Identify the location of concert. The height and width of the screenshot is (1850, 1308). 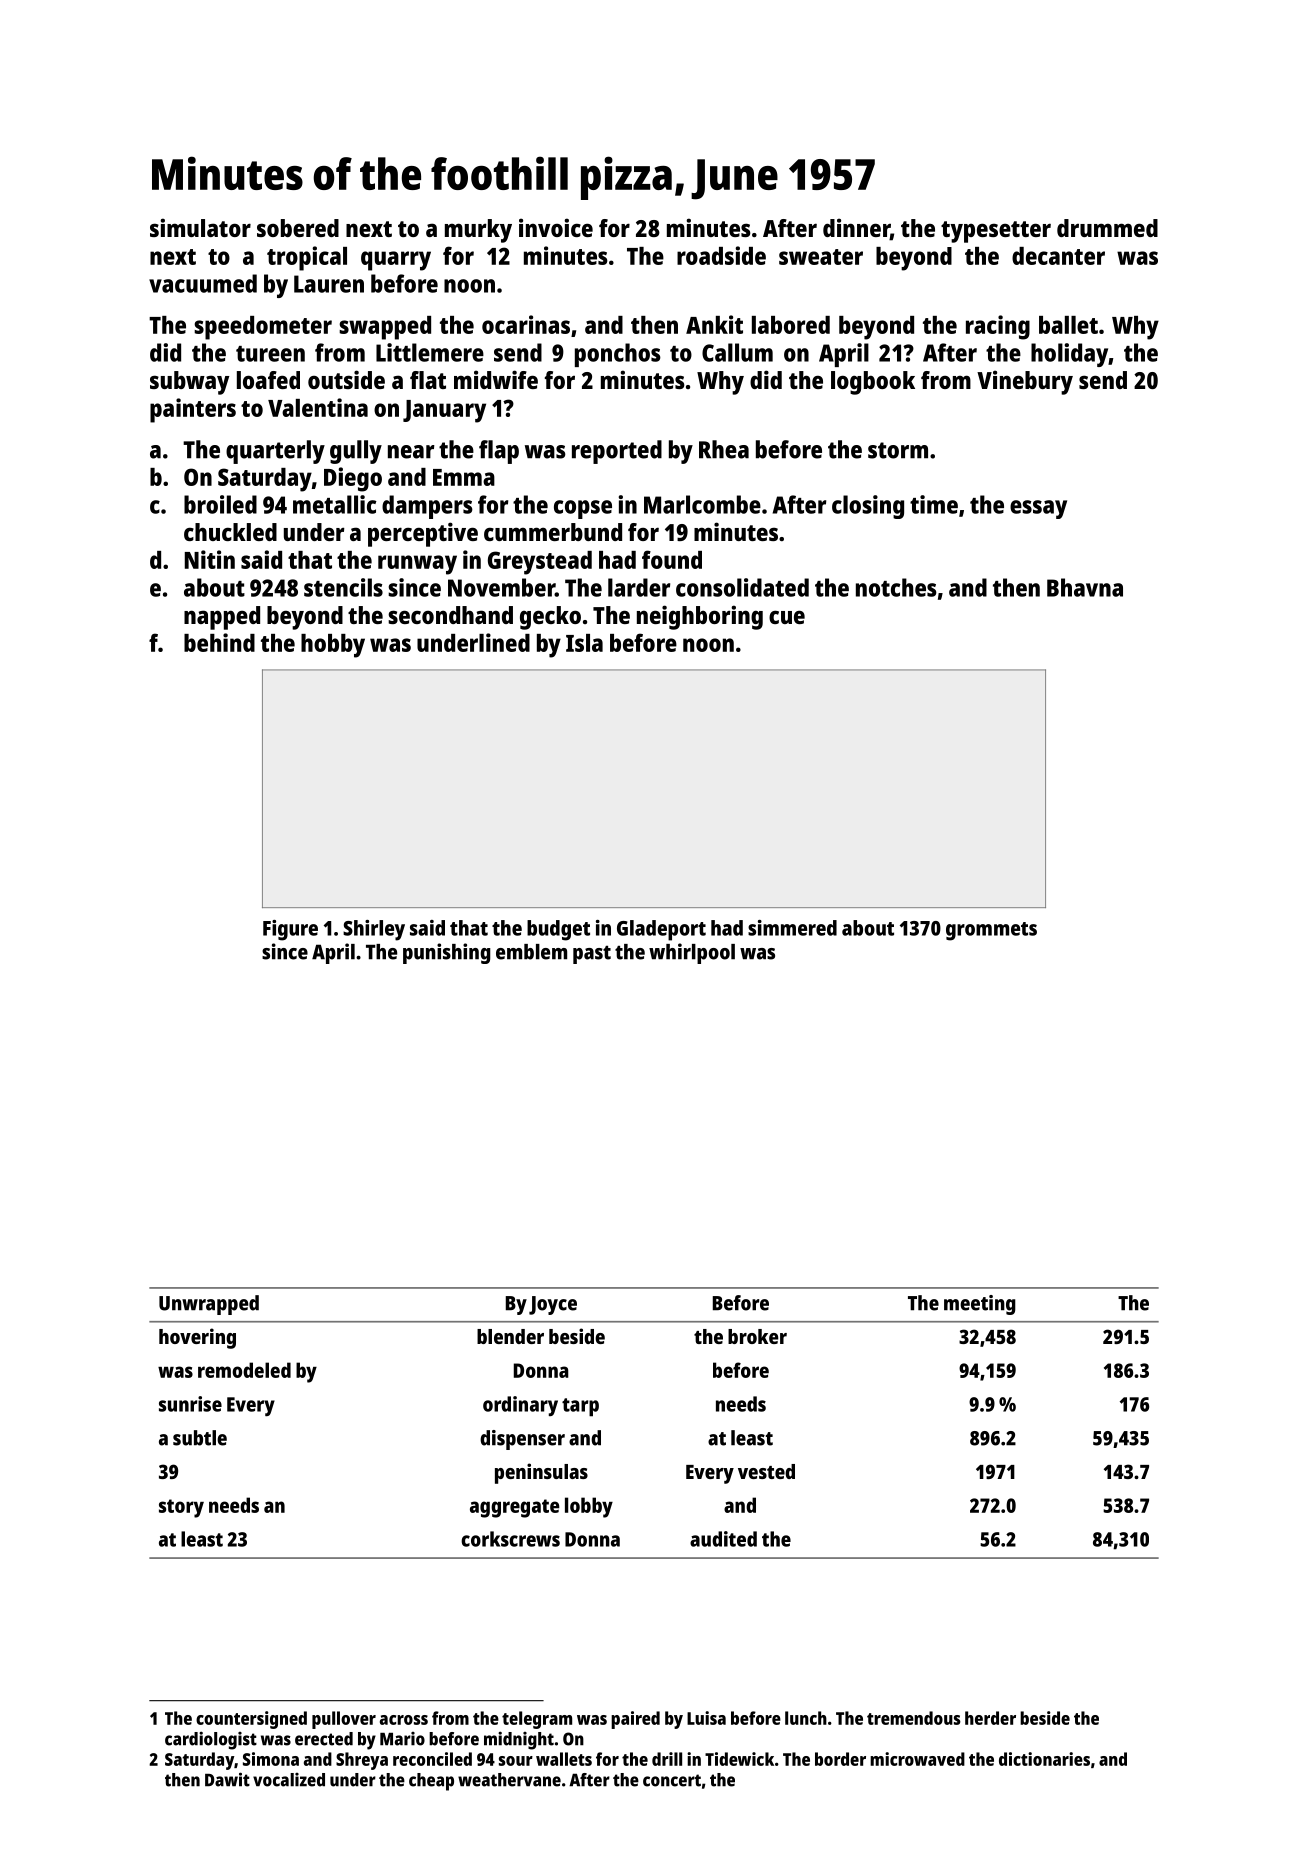
(672, 1780).
